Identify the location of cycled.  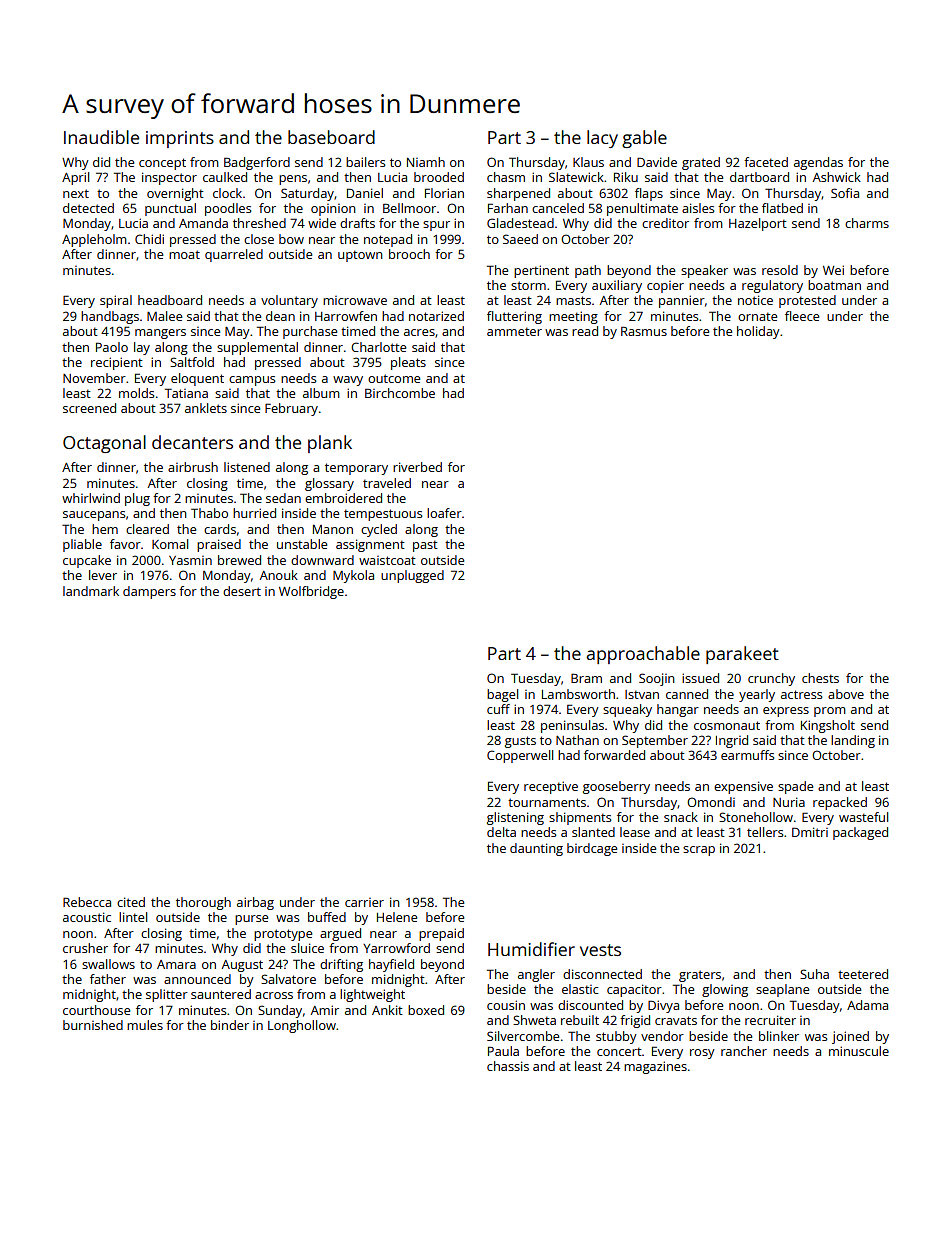
(379, 530).
